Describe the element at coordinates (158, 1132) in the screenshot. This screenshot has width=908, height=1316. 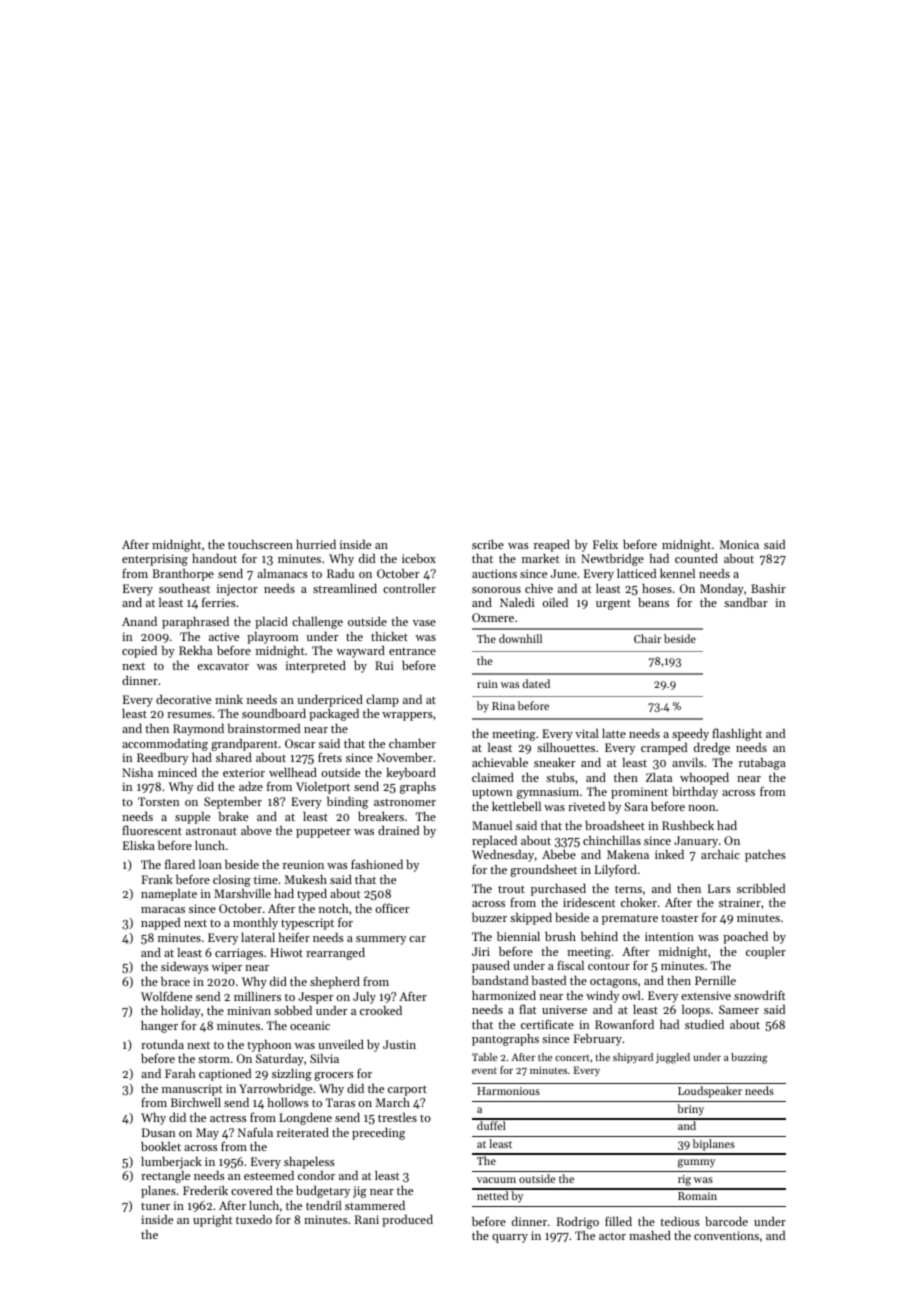
I see `Dusan` at that location.
